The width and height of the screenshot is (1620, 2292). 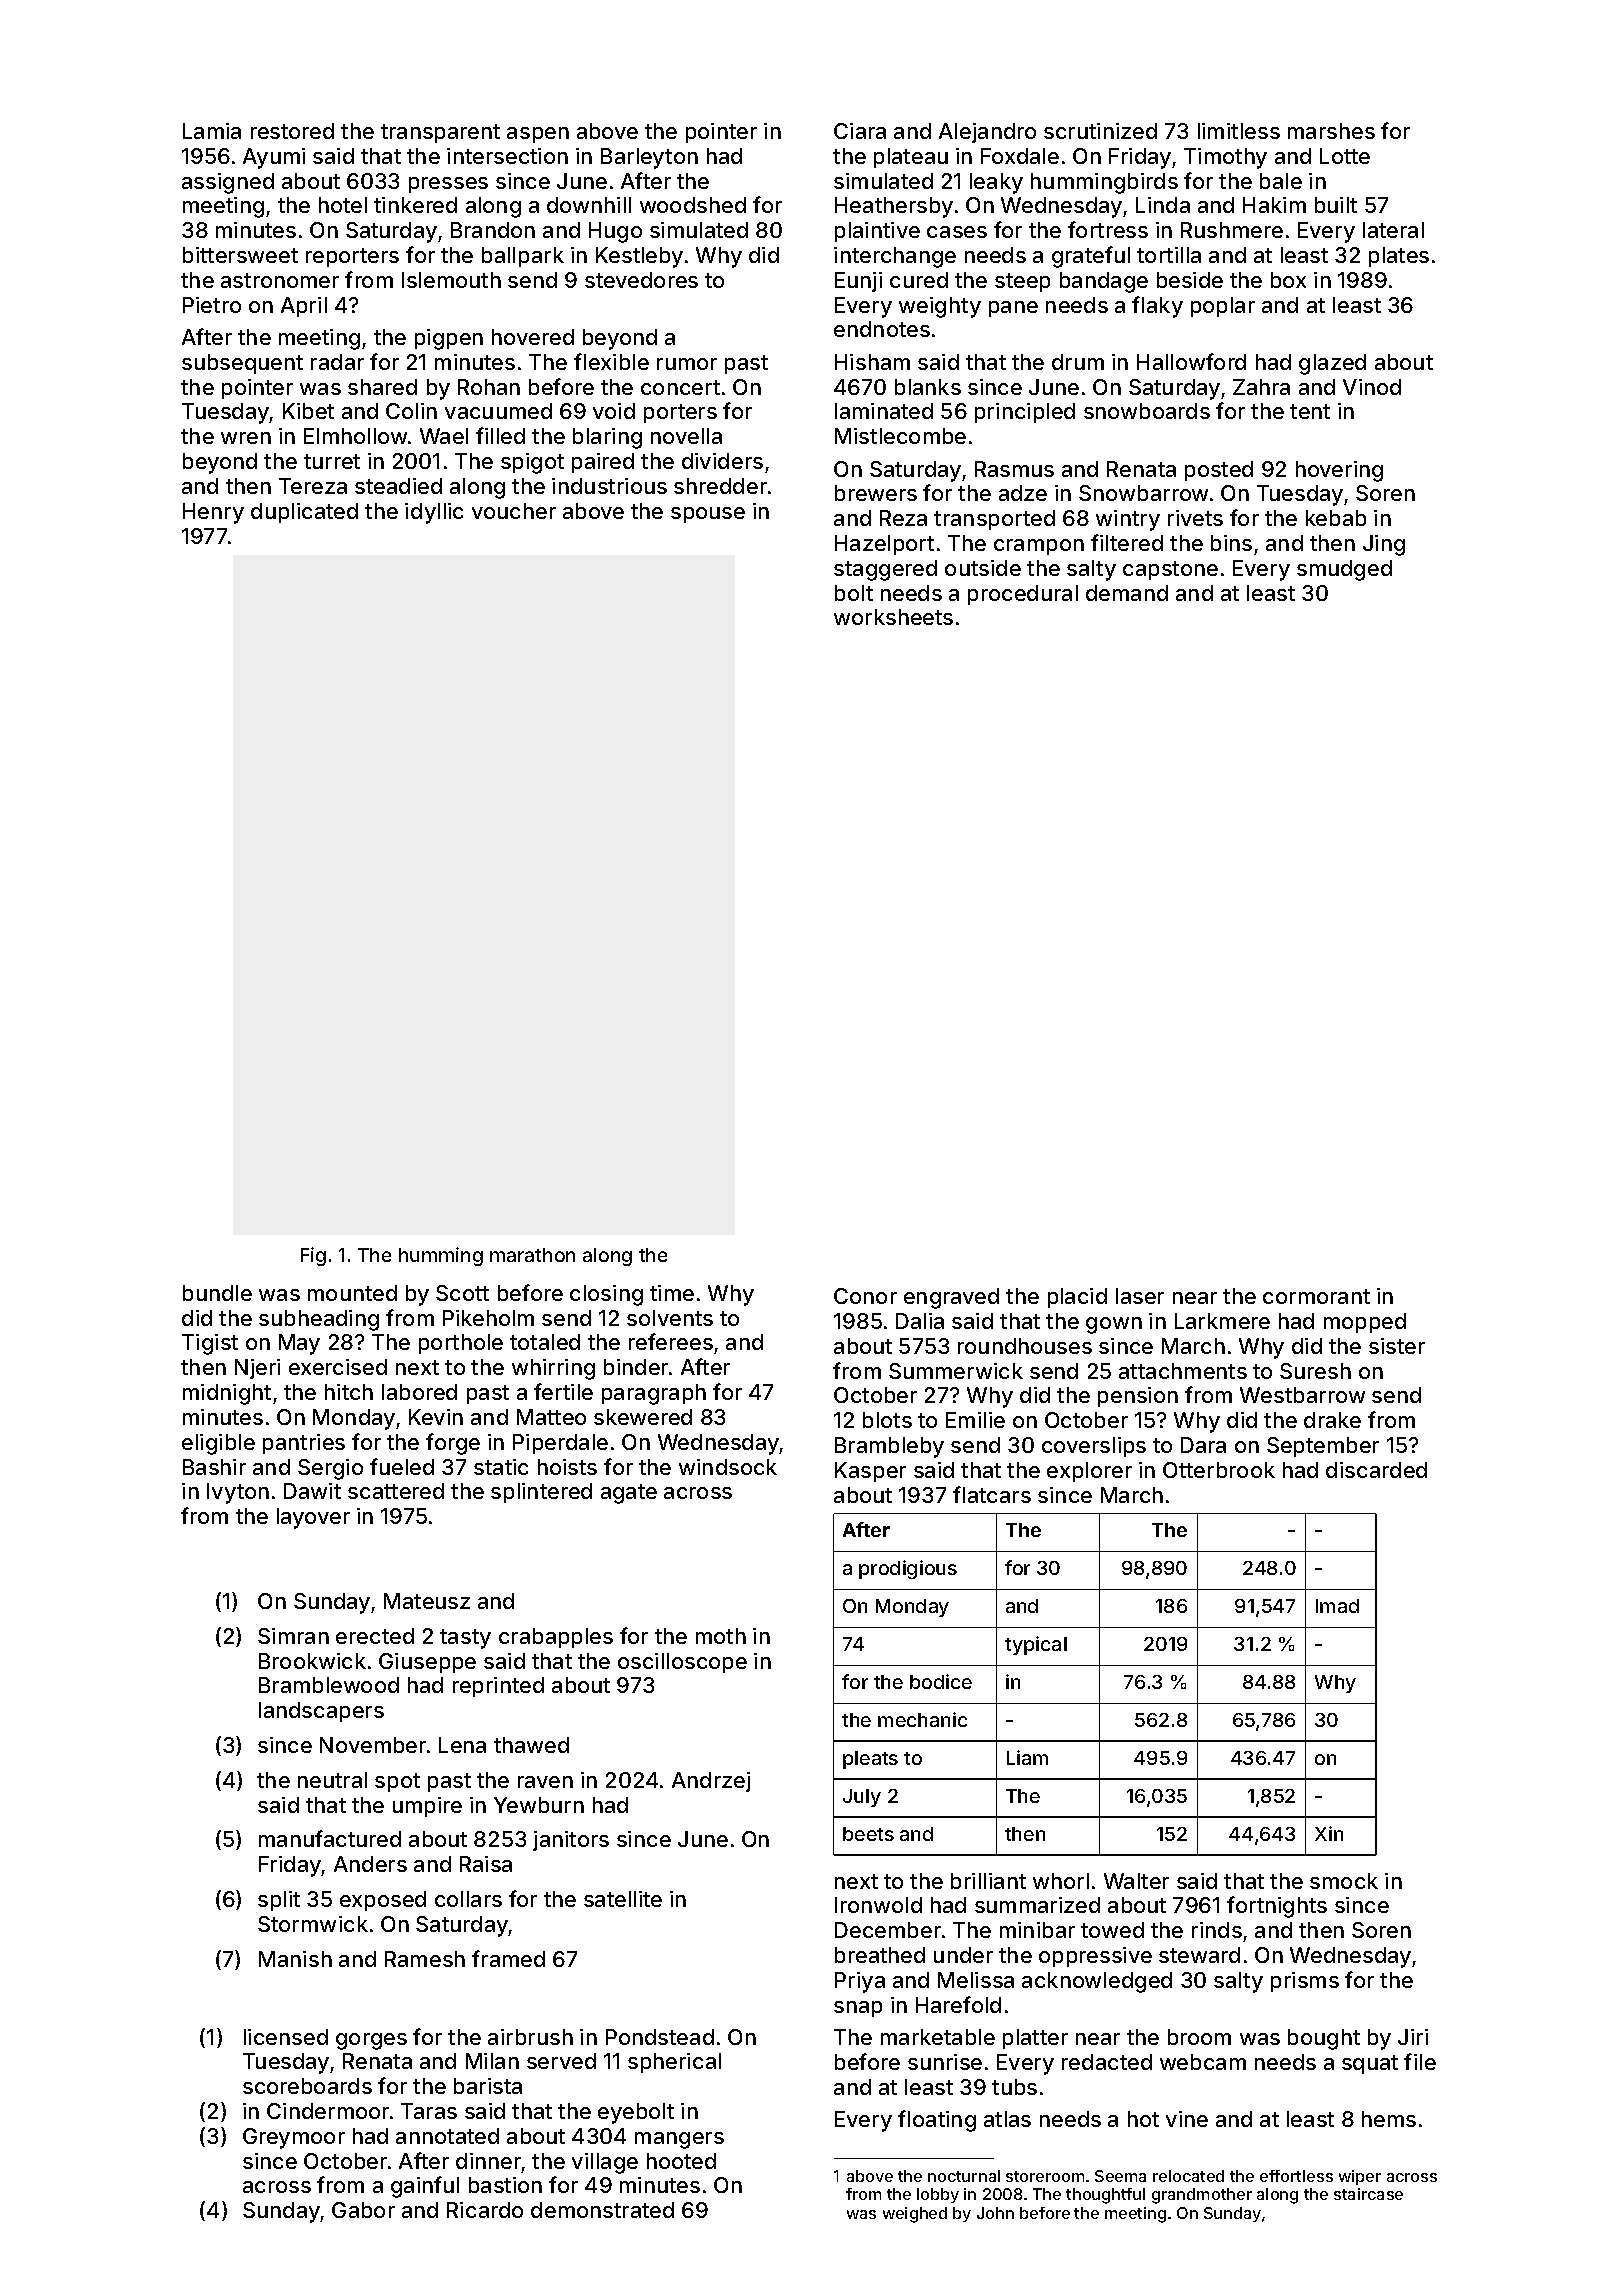 What do you see at coordinates (1331, 131) in the screenshot?
I see `marshes` at bounding box center [1331, 131].
